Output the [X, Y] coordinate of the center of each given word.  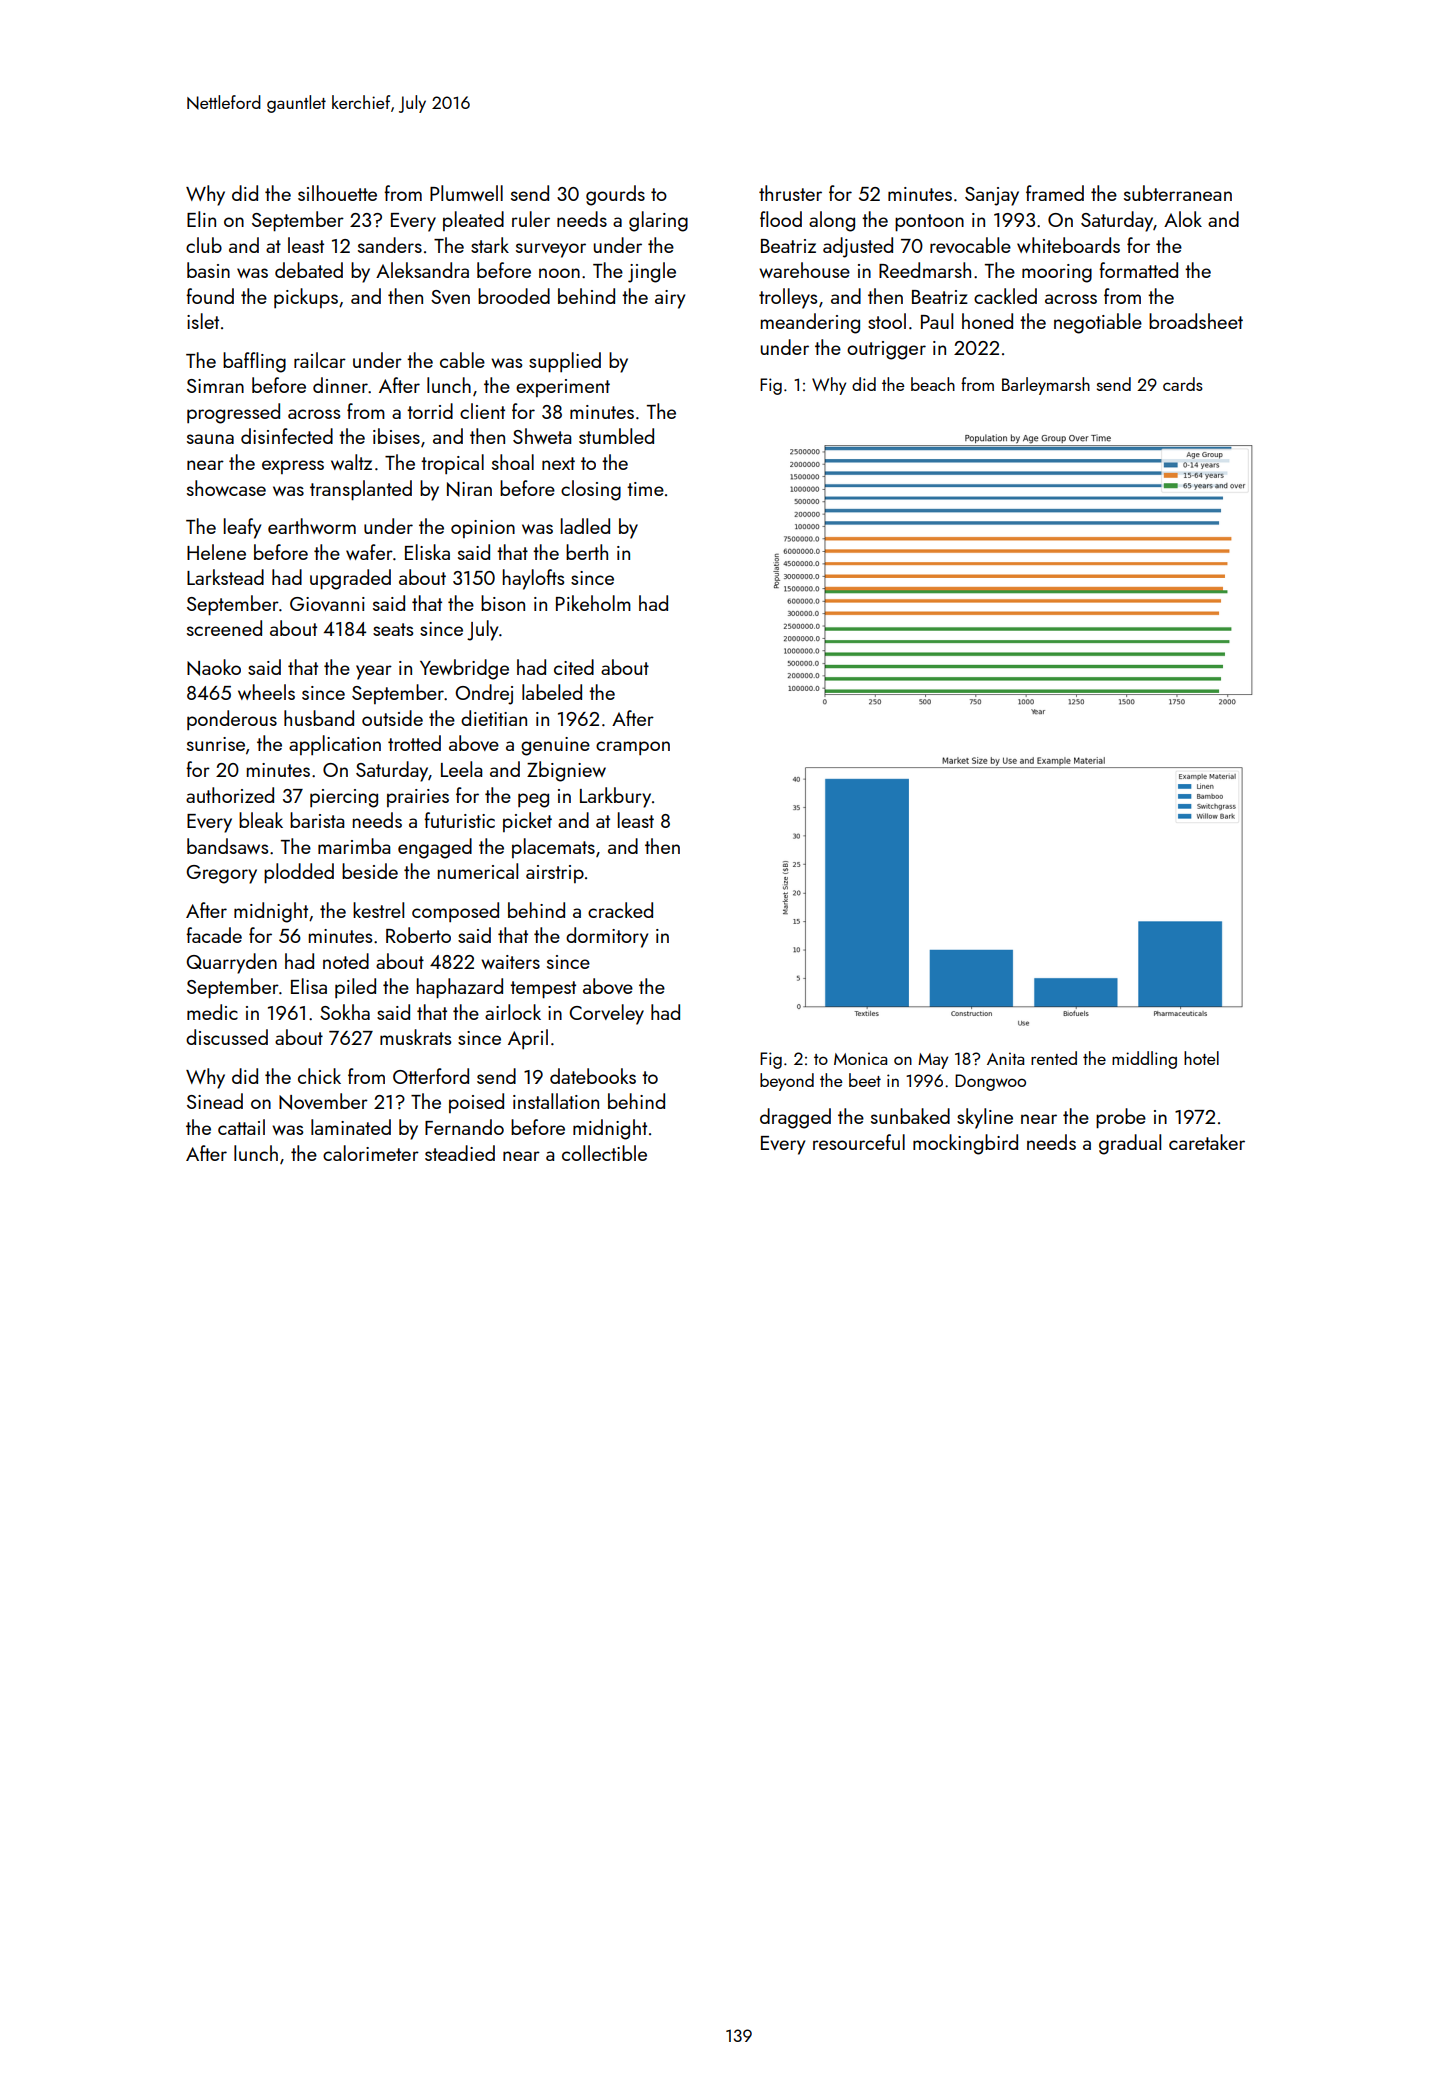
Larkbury [615, 797]
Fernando [464, 1127]
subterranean [1178, 193]
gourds [615, 195]
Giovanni [327, 604]
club [204, 245]
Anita [1005, 1058]
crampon [633, 748]
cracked [620, 910]
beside [370, 871]
